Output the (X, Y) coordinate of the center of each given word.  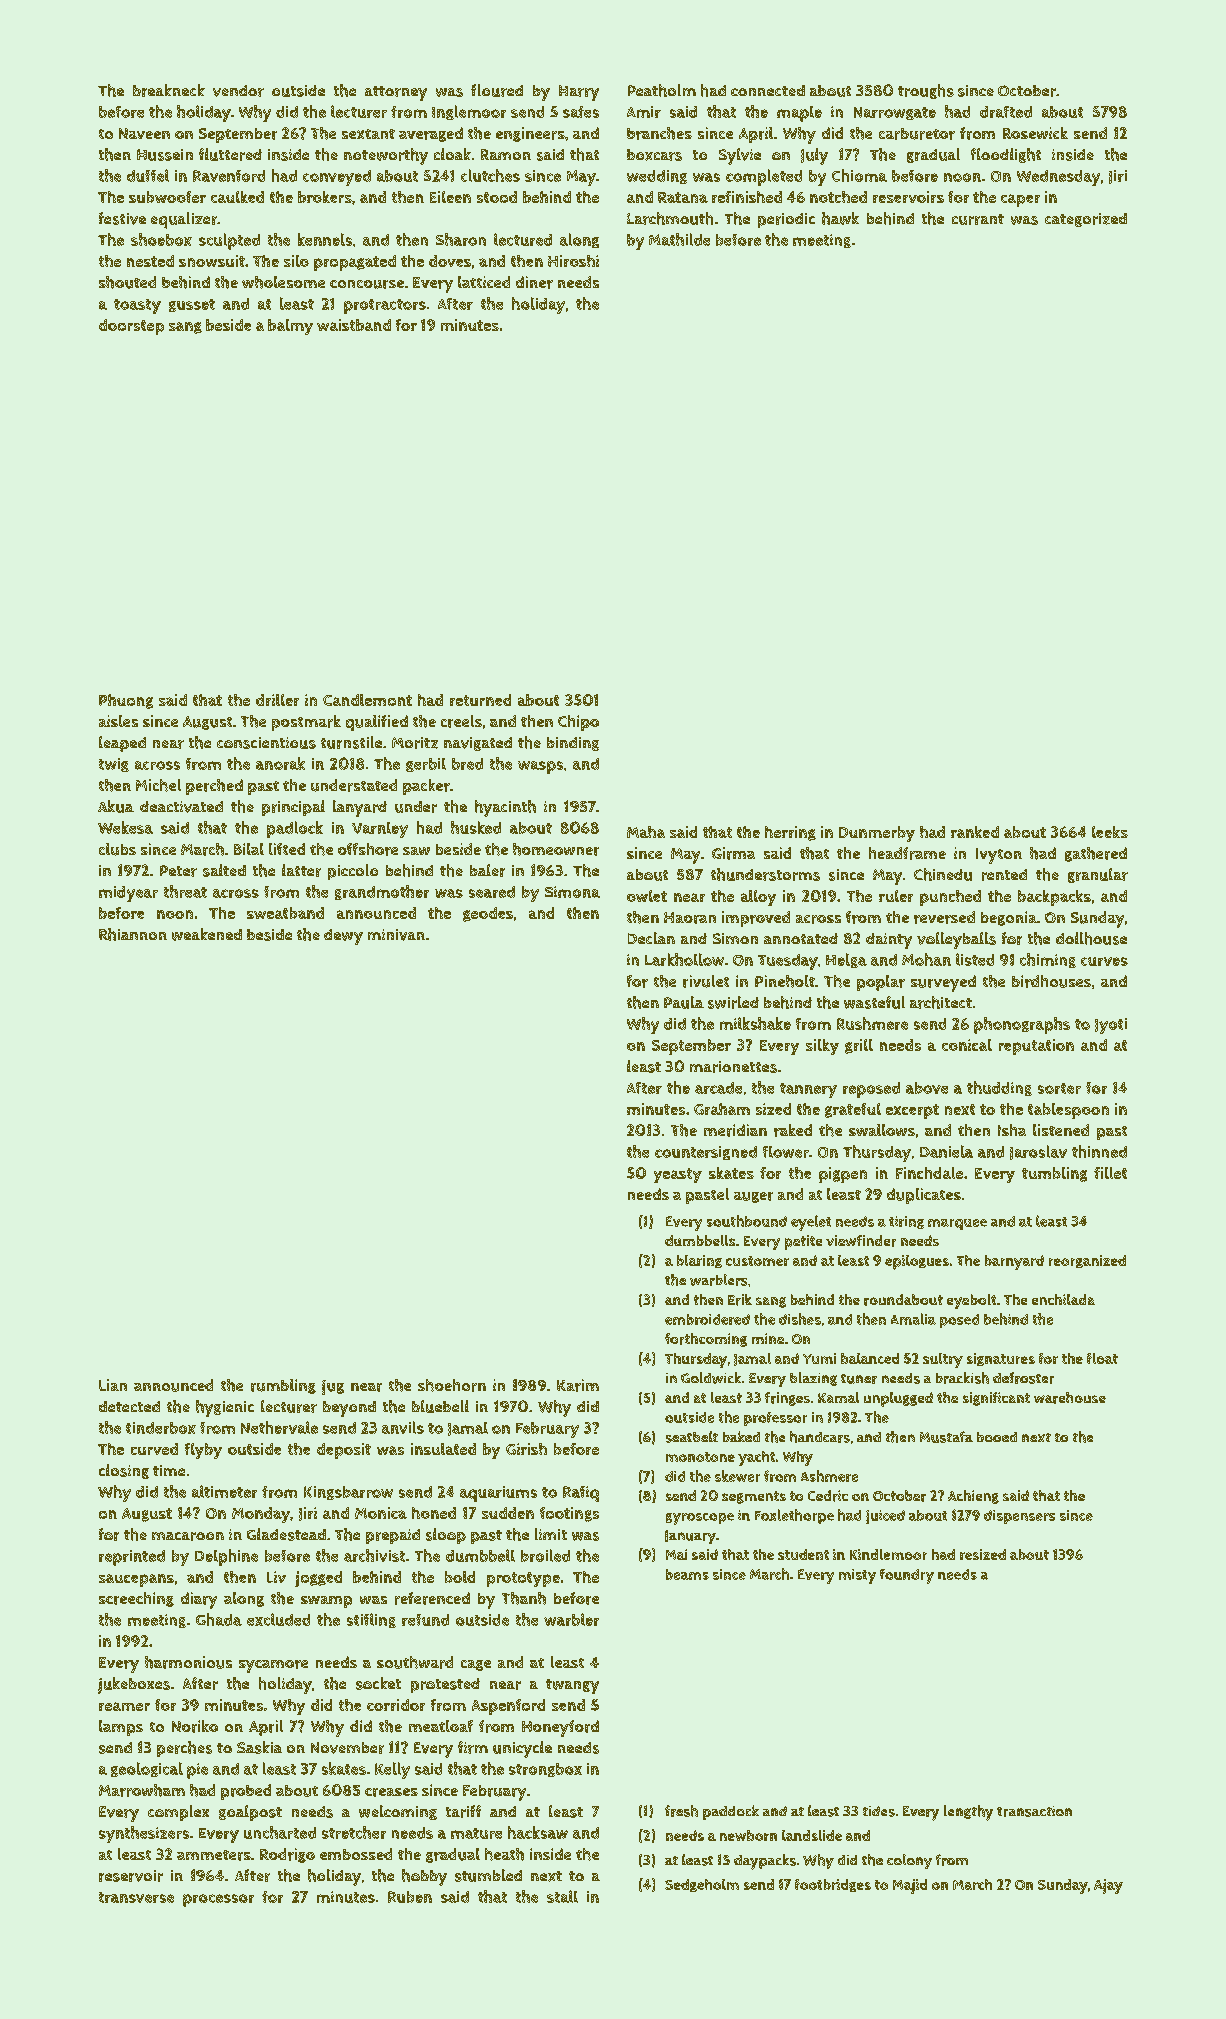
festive (122, 218)
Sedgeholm (702, 1885)
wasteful (874, 1002)
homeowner (556, 849)
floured (497, 90)
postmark (306, 723)
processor (218, 1900)
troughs (926, 91)
